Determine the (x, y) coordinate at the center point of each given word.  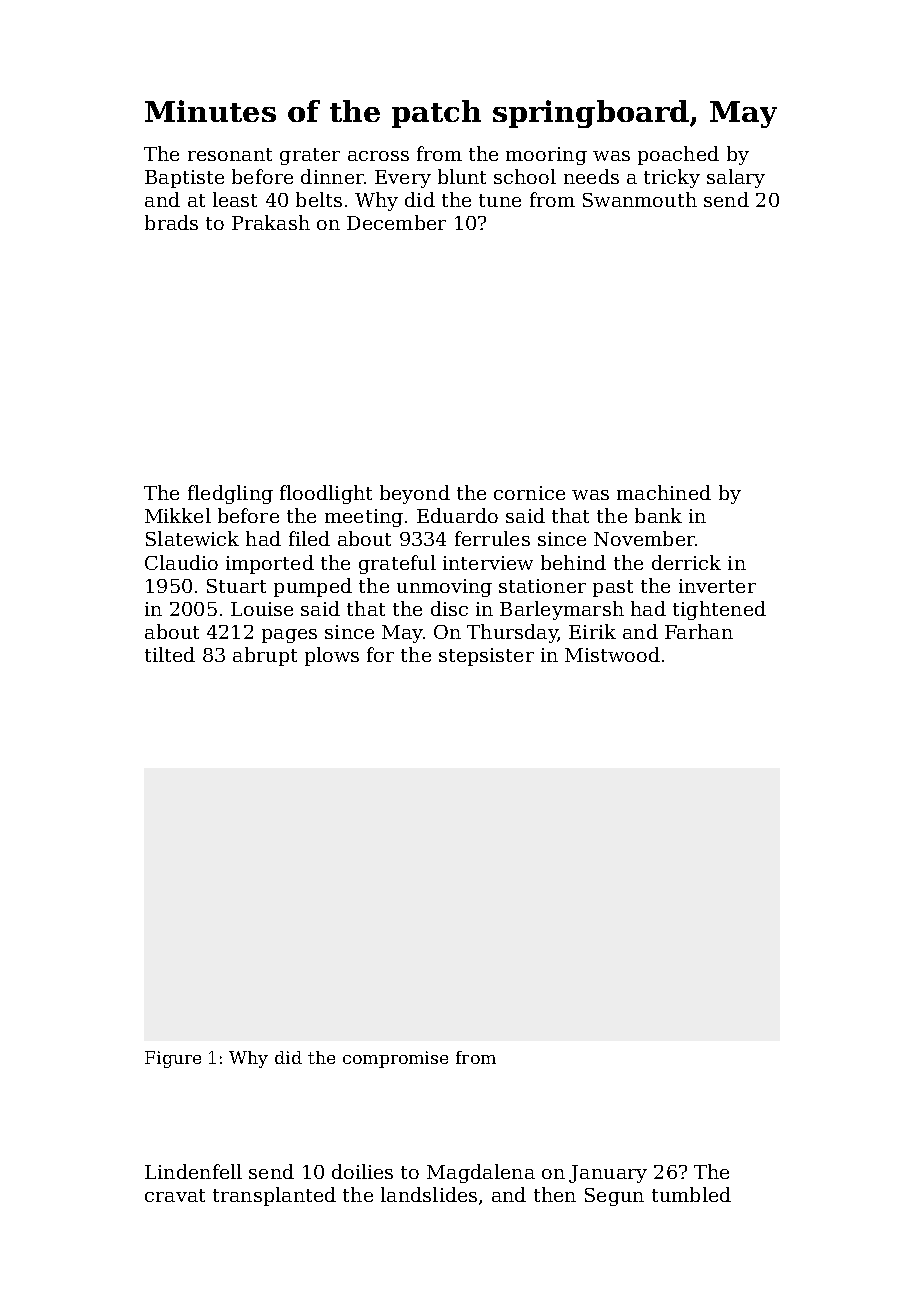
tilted (170, 654)
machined (664, 492)
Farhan (699, 631)
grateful (397, 564)
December (396, 222)
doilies (362, 1171)
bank (658, 515)
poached (678, 155)
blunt (462, 176)
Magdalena (481, 1173)
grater (310, 156)
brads (171, 222)
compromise (395, 1059)
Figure (173, 1059)
